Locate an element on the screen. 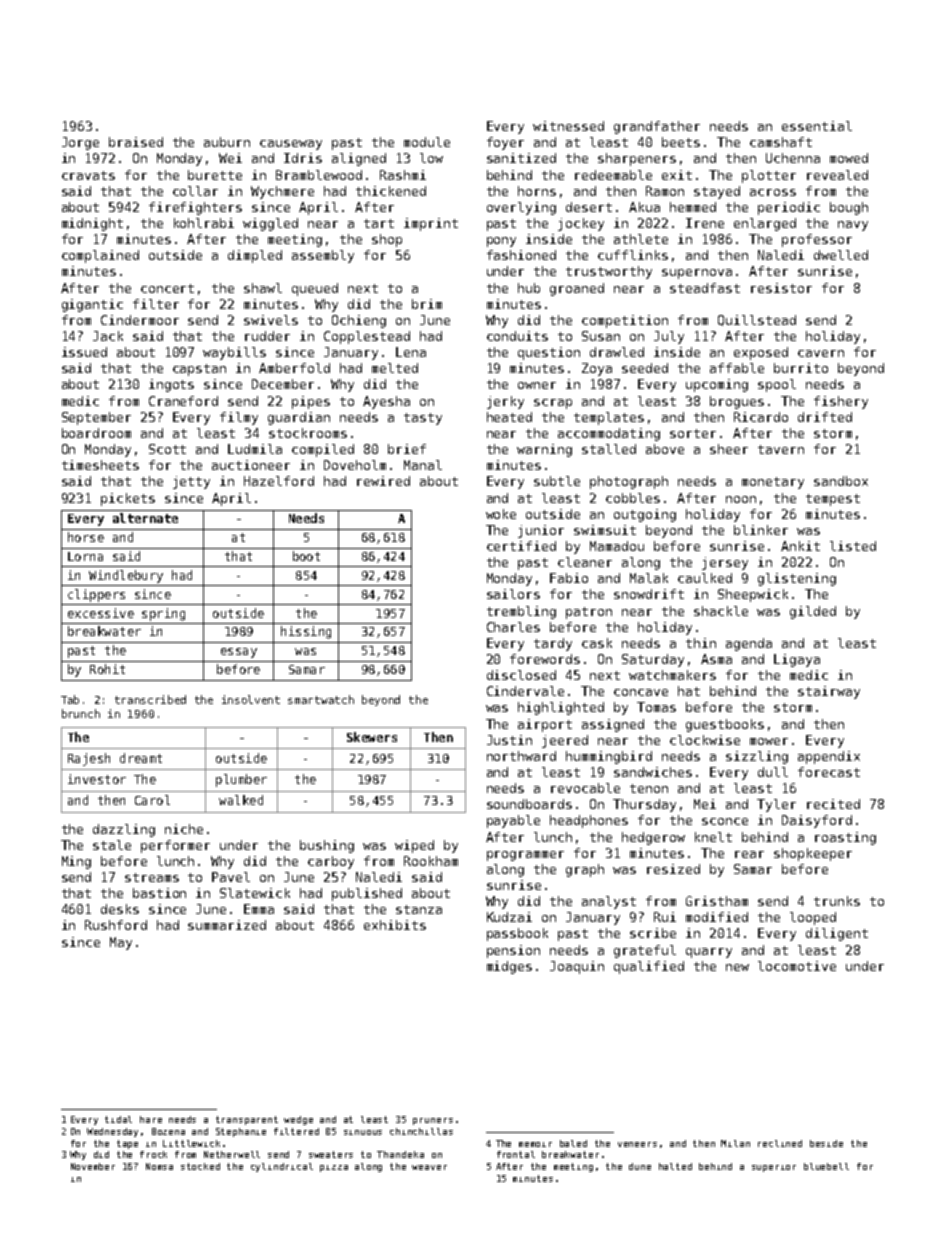 This screenshot has height=1233, width=952. jeered is located at coordinates (565, 741).
